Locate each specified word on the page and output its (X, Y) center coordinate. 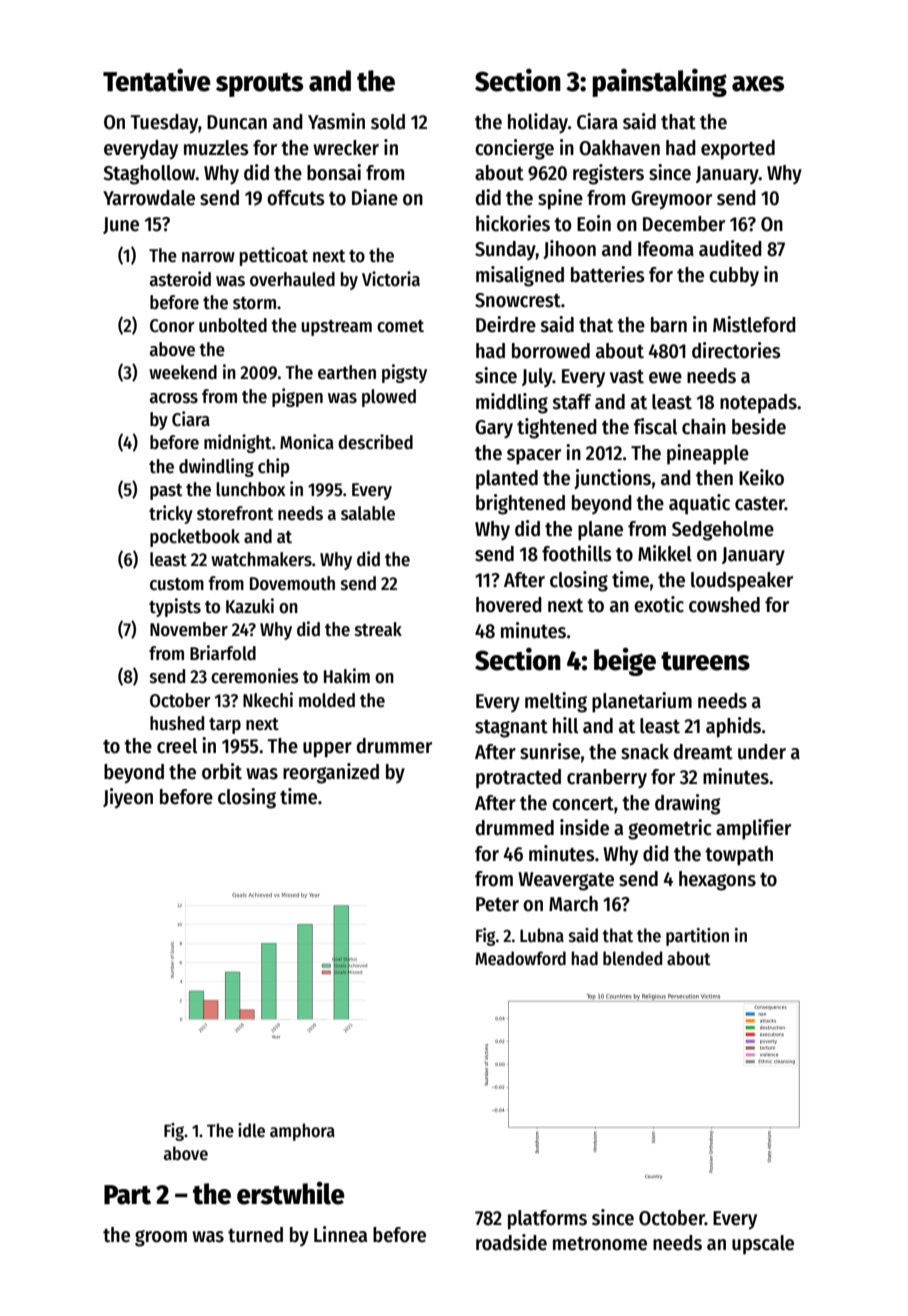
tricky (171, 514)
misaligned (520, 276)
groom (161, 1238)
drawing (688, 804)
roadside (511, 1242)
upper (327, 750)
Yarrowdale (149, 198)
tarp (225, 726)
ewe (665, 378)
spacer (534, 457)
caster (760, 504)
